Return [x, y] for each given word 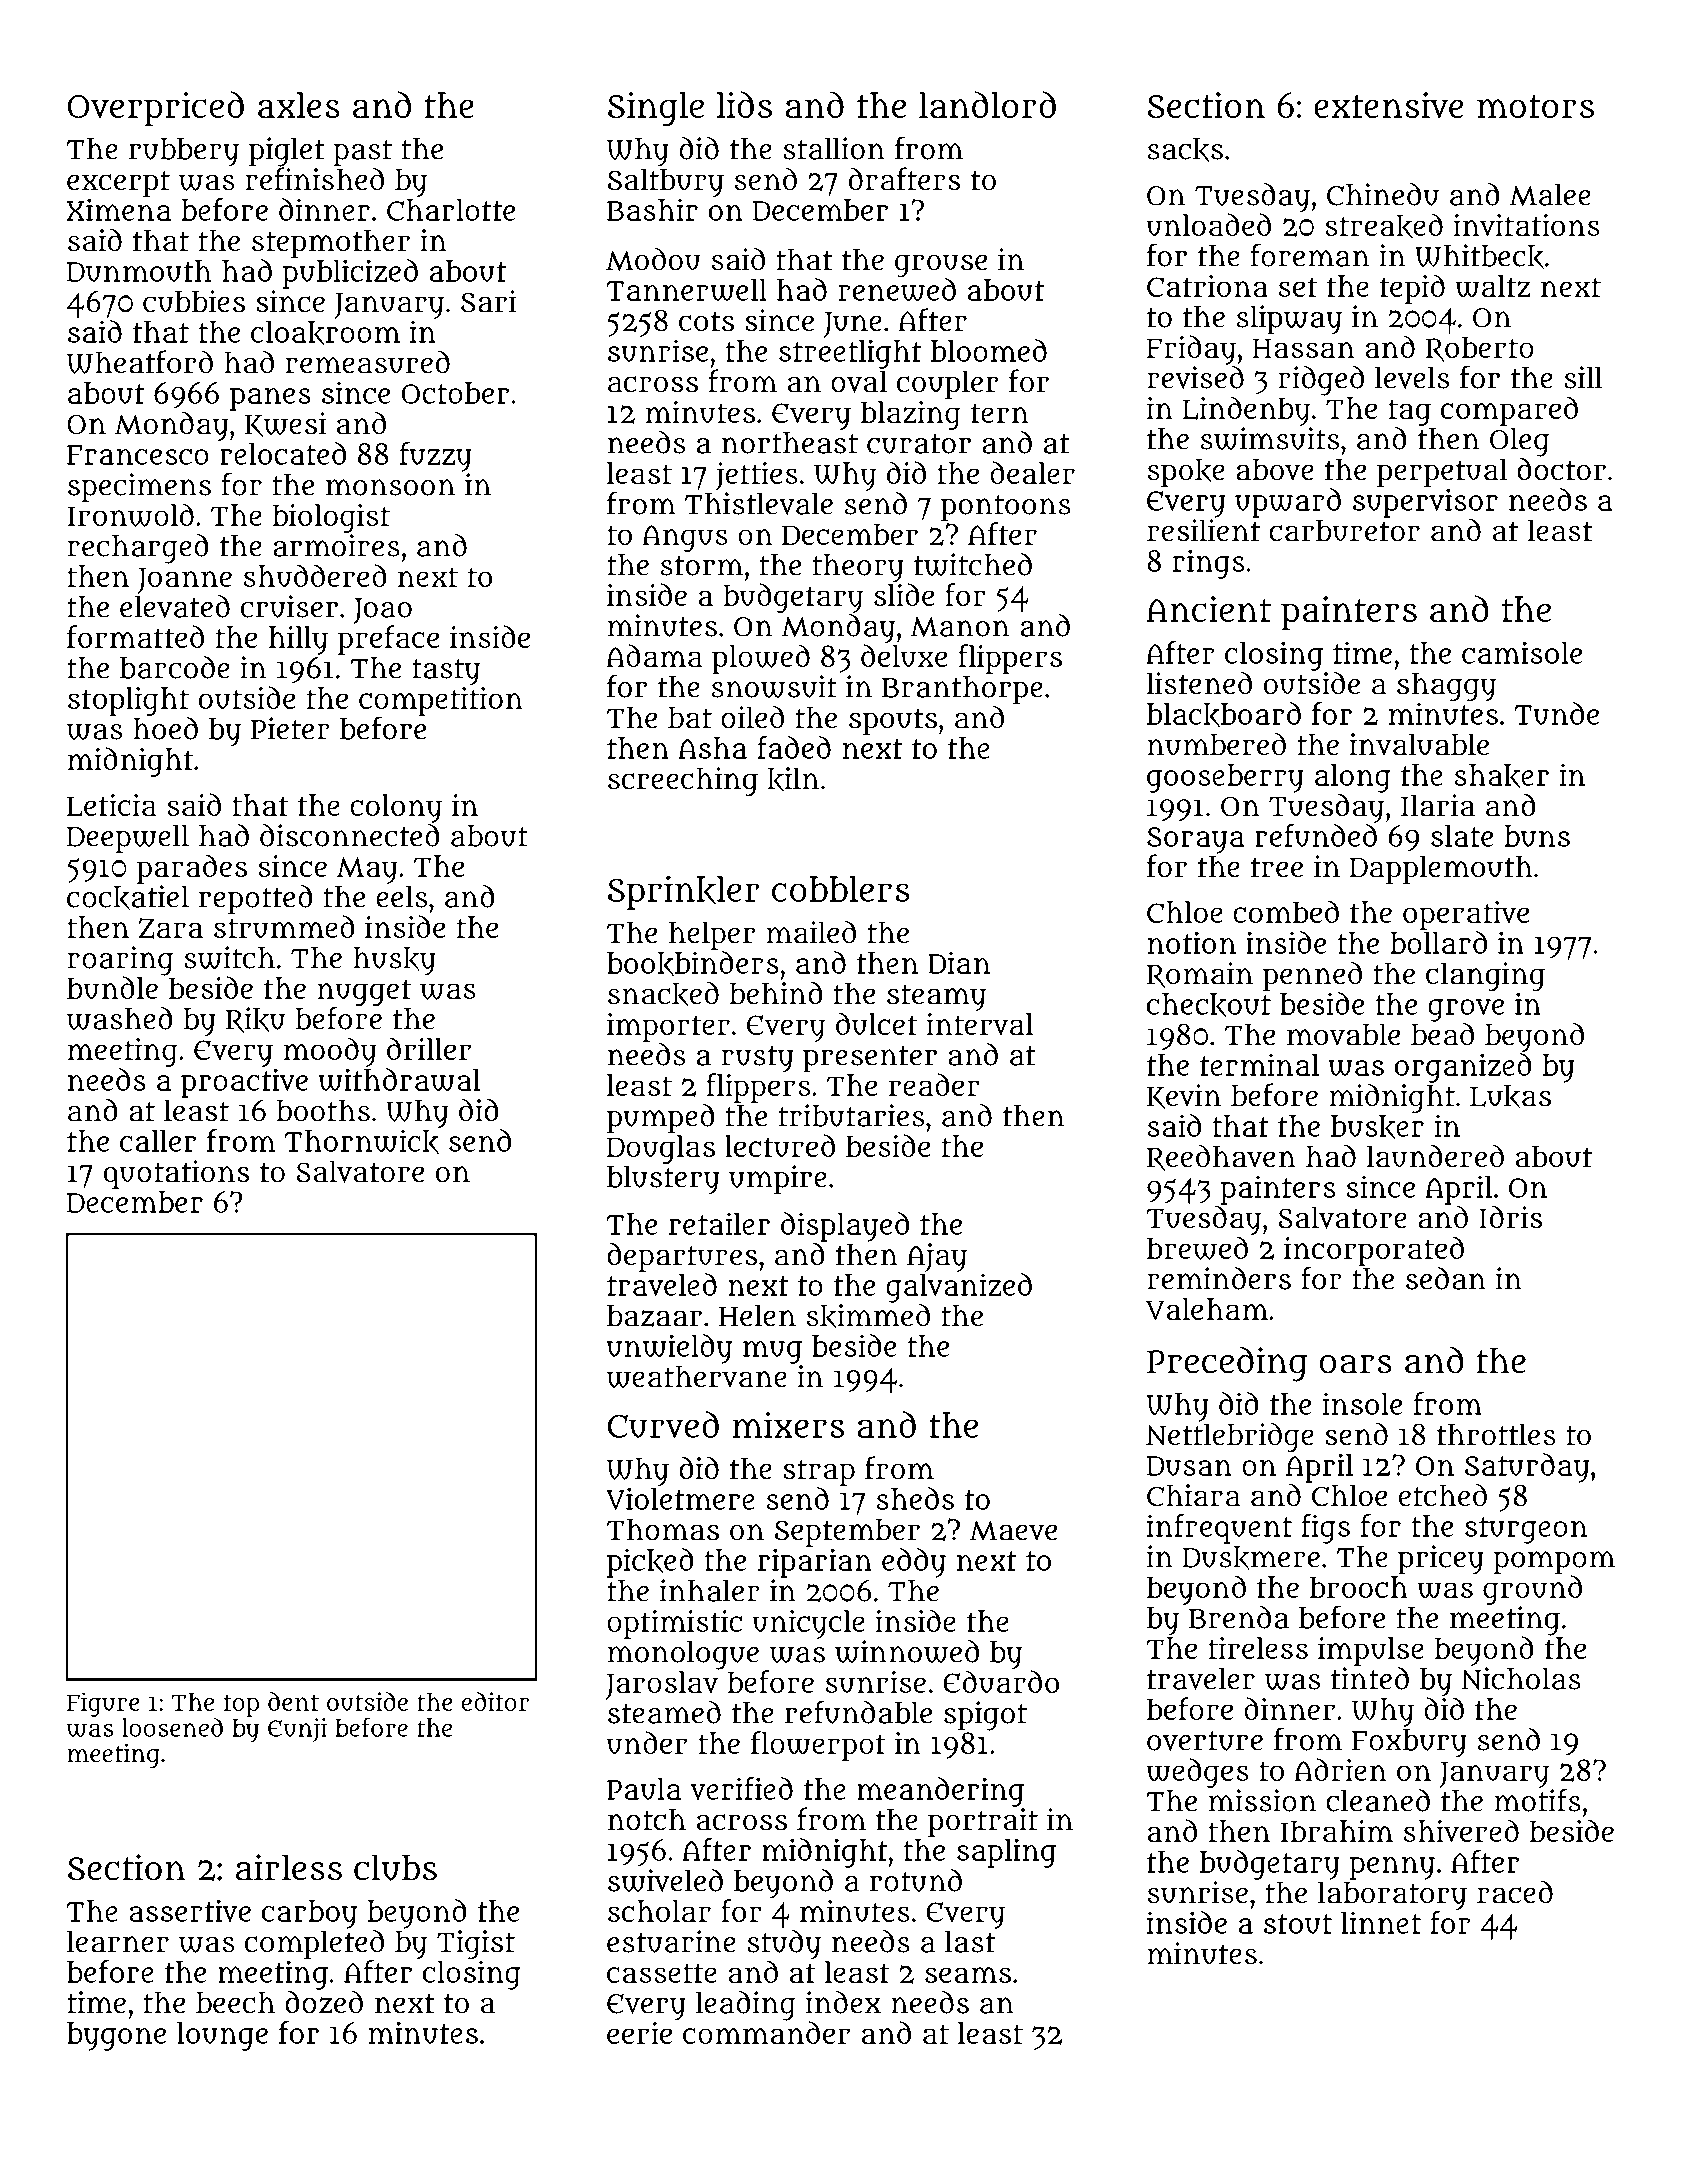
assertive [190, 1910]
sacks [1185, 150]
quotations [176, 1174]
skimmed [868, 1316]
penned [1312, 976]
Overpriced [156, 108]
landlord [987, 104]
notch [647, 1819]
